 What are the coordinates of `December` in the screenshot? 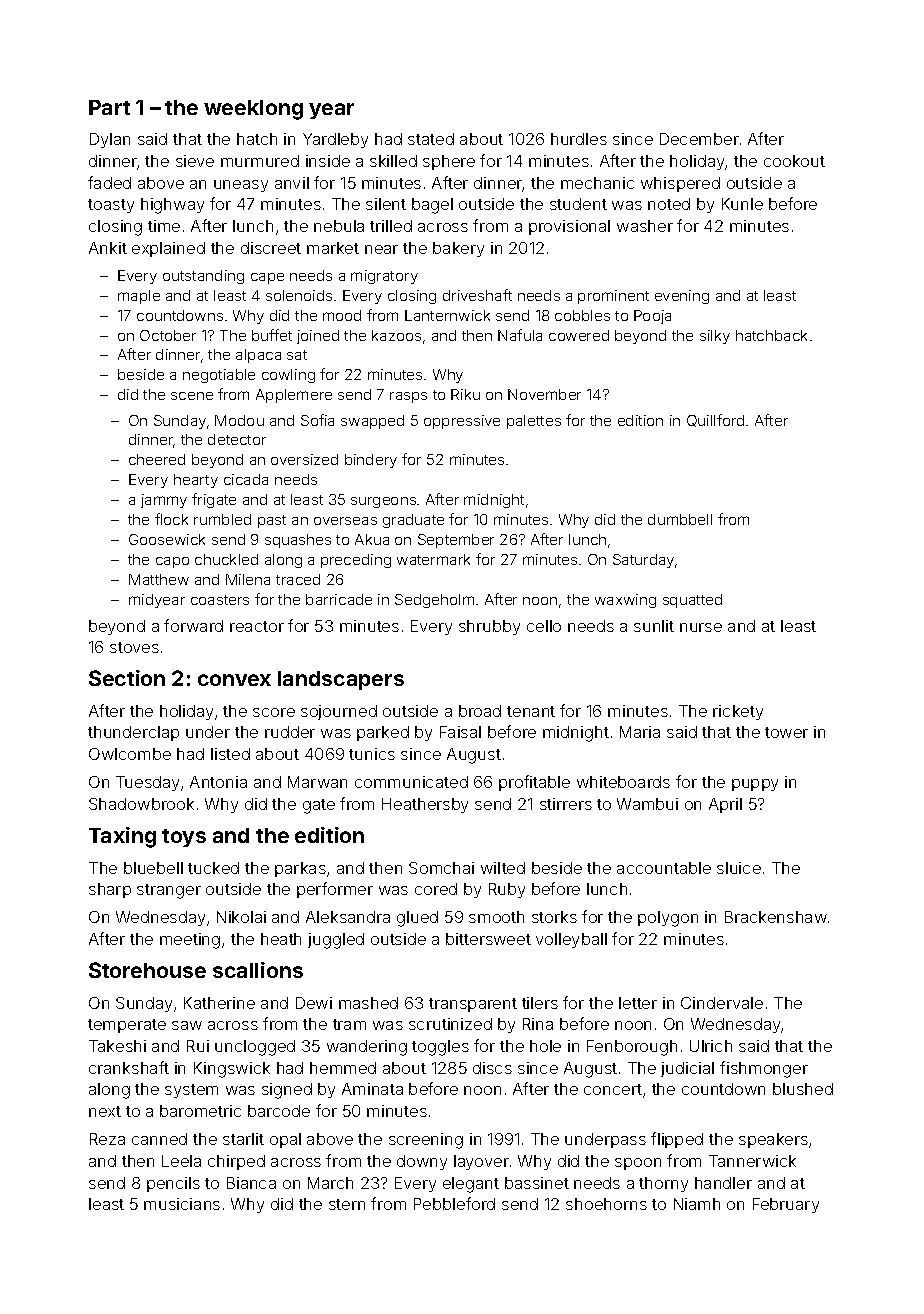 It's located at (699, 139).
